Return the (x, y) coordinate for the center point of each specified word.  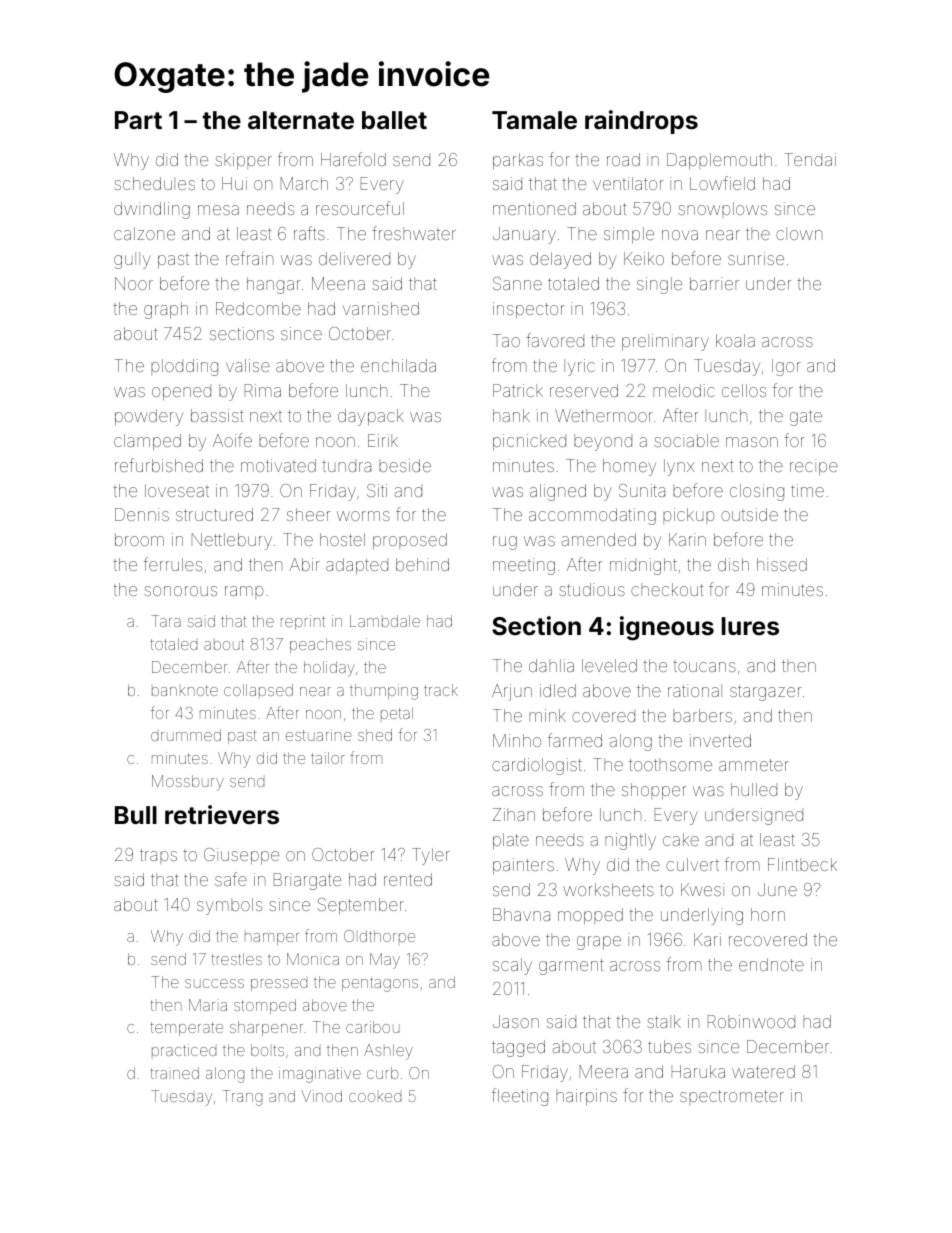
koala (735, 340)
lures (750, 626)
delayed (560, 260)
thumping (384, 692)
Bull (136, 815)
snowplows (722, 210)
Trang (242, 1098)
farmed (575, 740)
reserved (584, 390)
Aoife (232, 440)
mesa (218, 210)
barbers (702, 715)
